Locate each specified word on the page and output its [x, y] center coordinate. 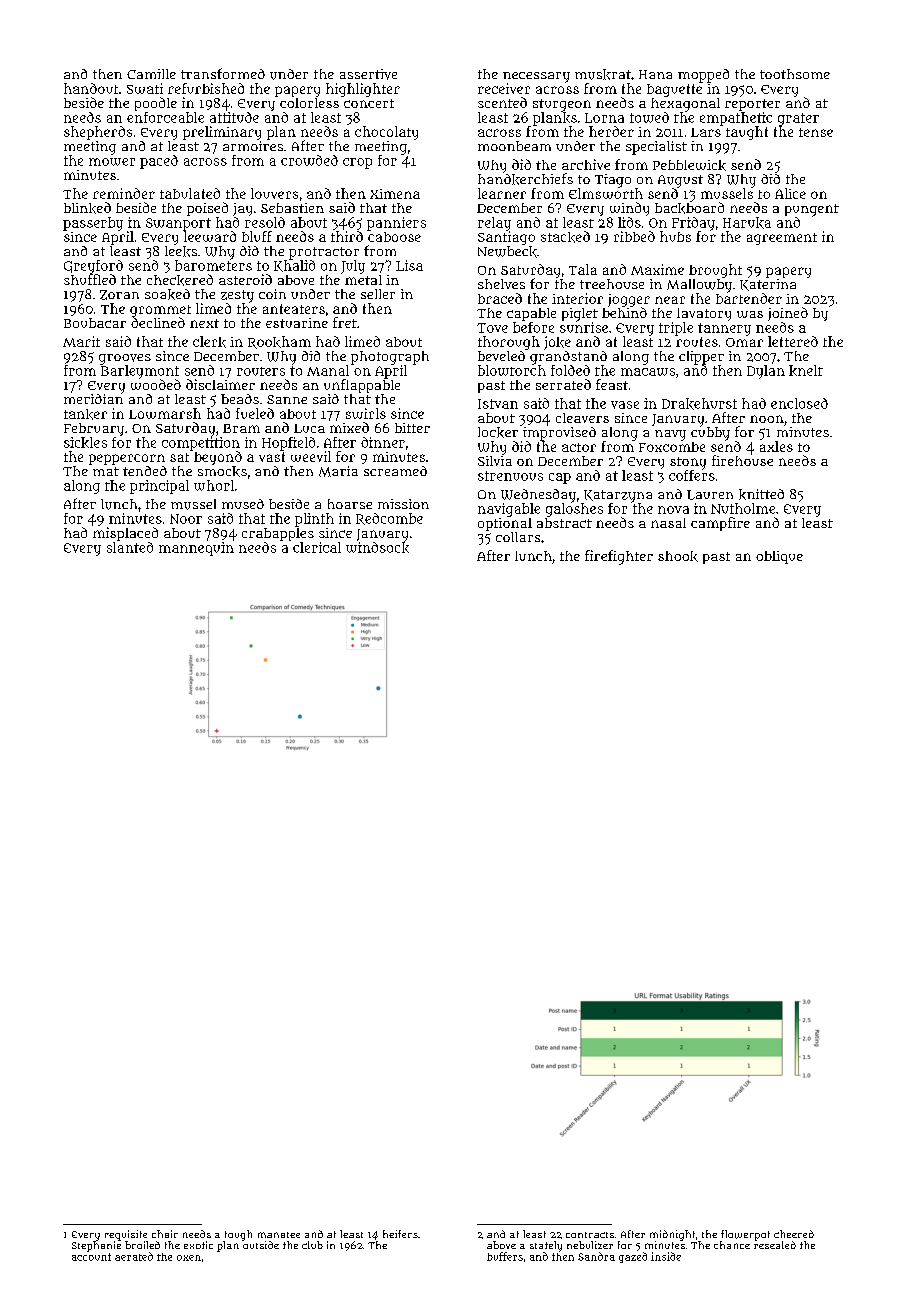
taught [747, 133]
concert [369, 103]
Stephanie [96, 1246]
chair [165, 1234]
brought [715, 271]
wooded [156, 384]
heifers [400, 1234]
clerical [317, 547]
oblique [779, 557]
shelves [501, 284]
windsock [377, 547]
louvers [274, 193]
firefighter [619, 557]
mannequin [196, 549]
